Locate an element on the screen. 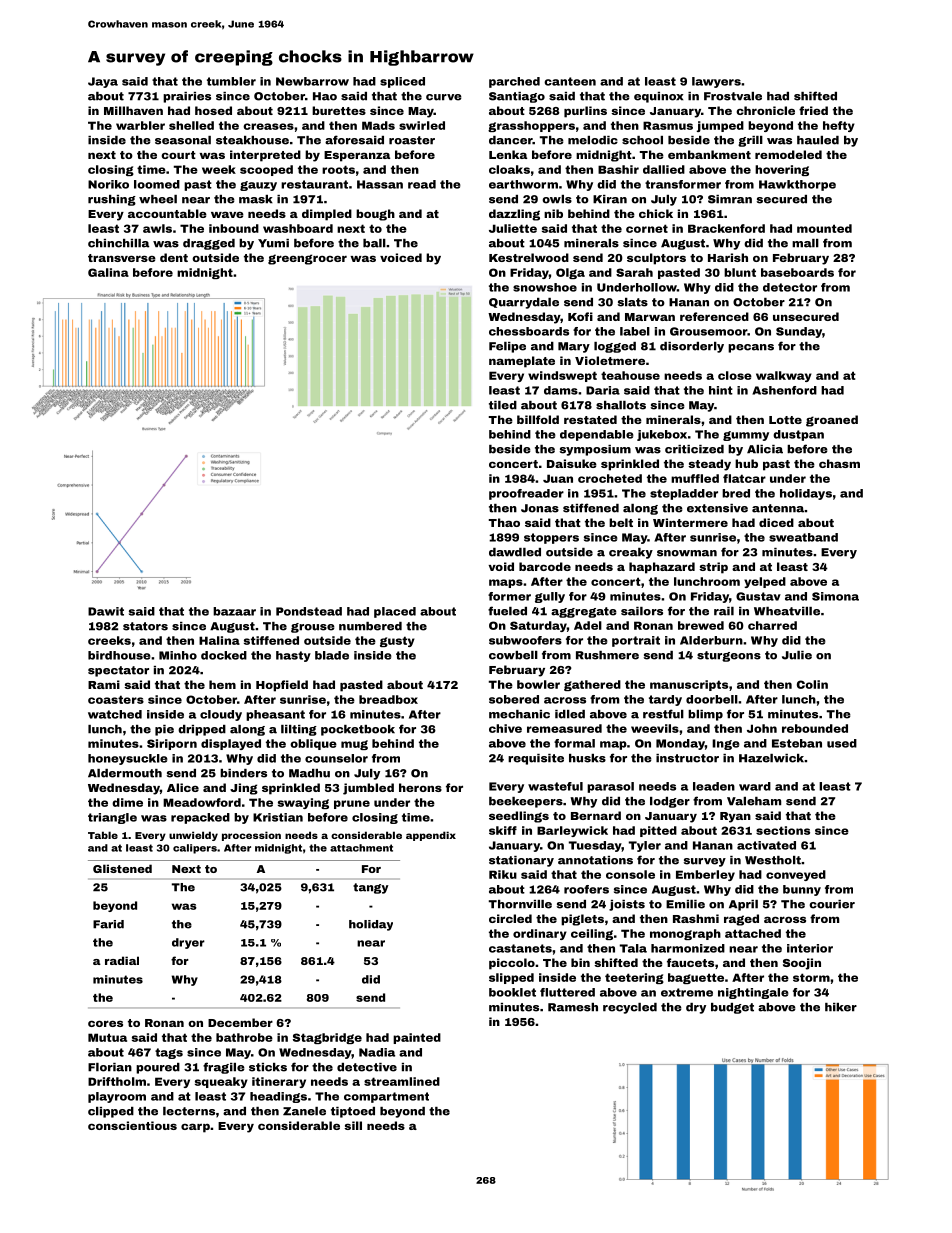 Image resolution: width=952 pixels, height=1233 pixels. attachment is located at coordinates (361, 848).
